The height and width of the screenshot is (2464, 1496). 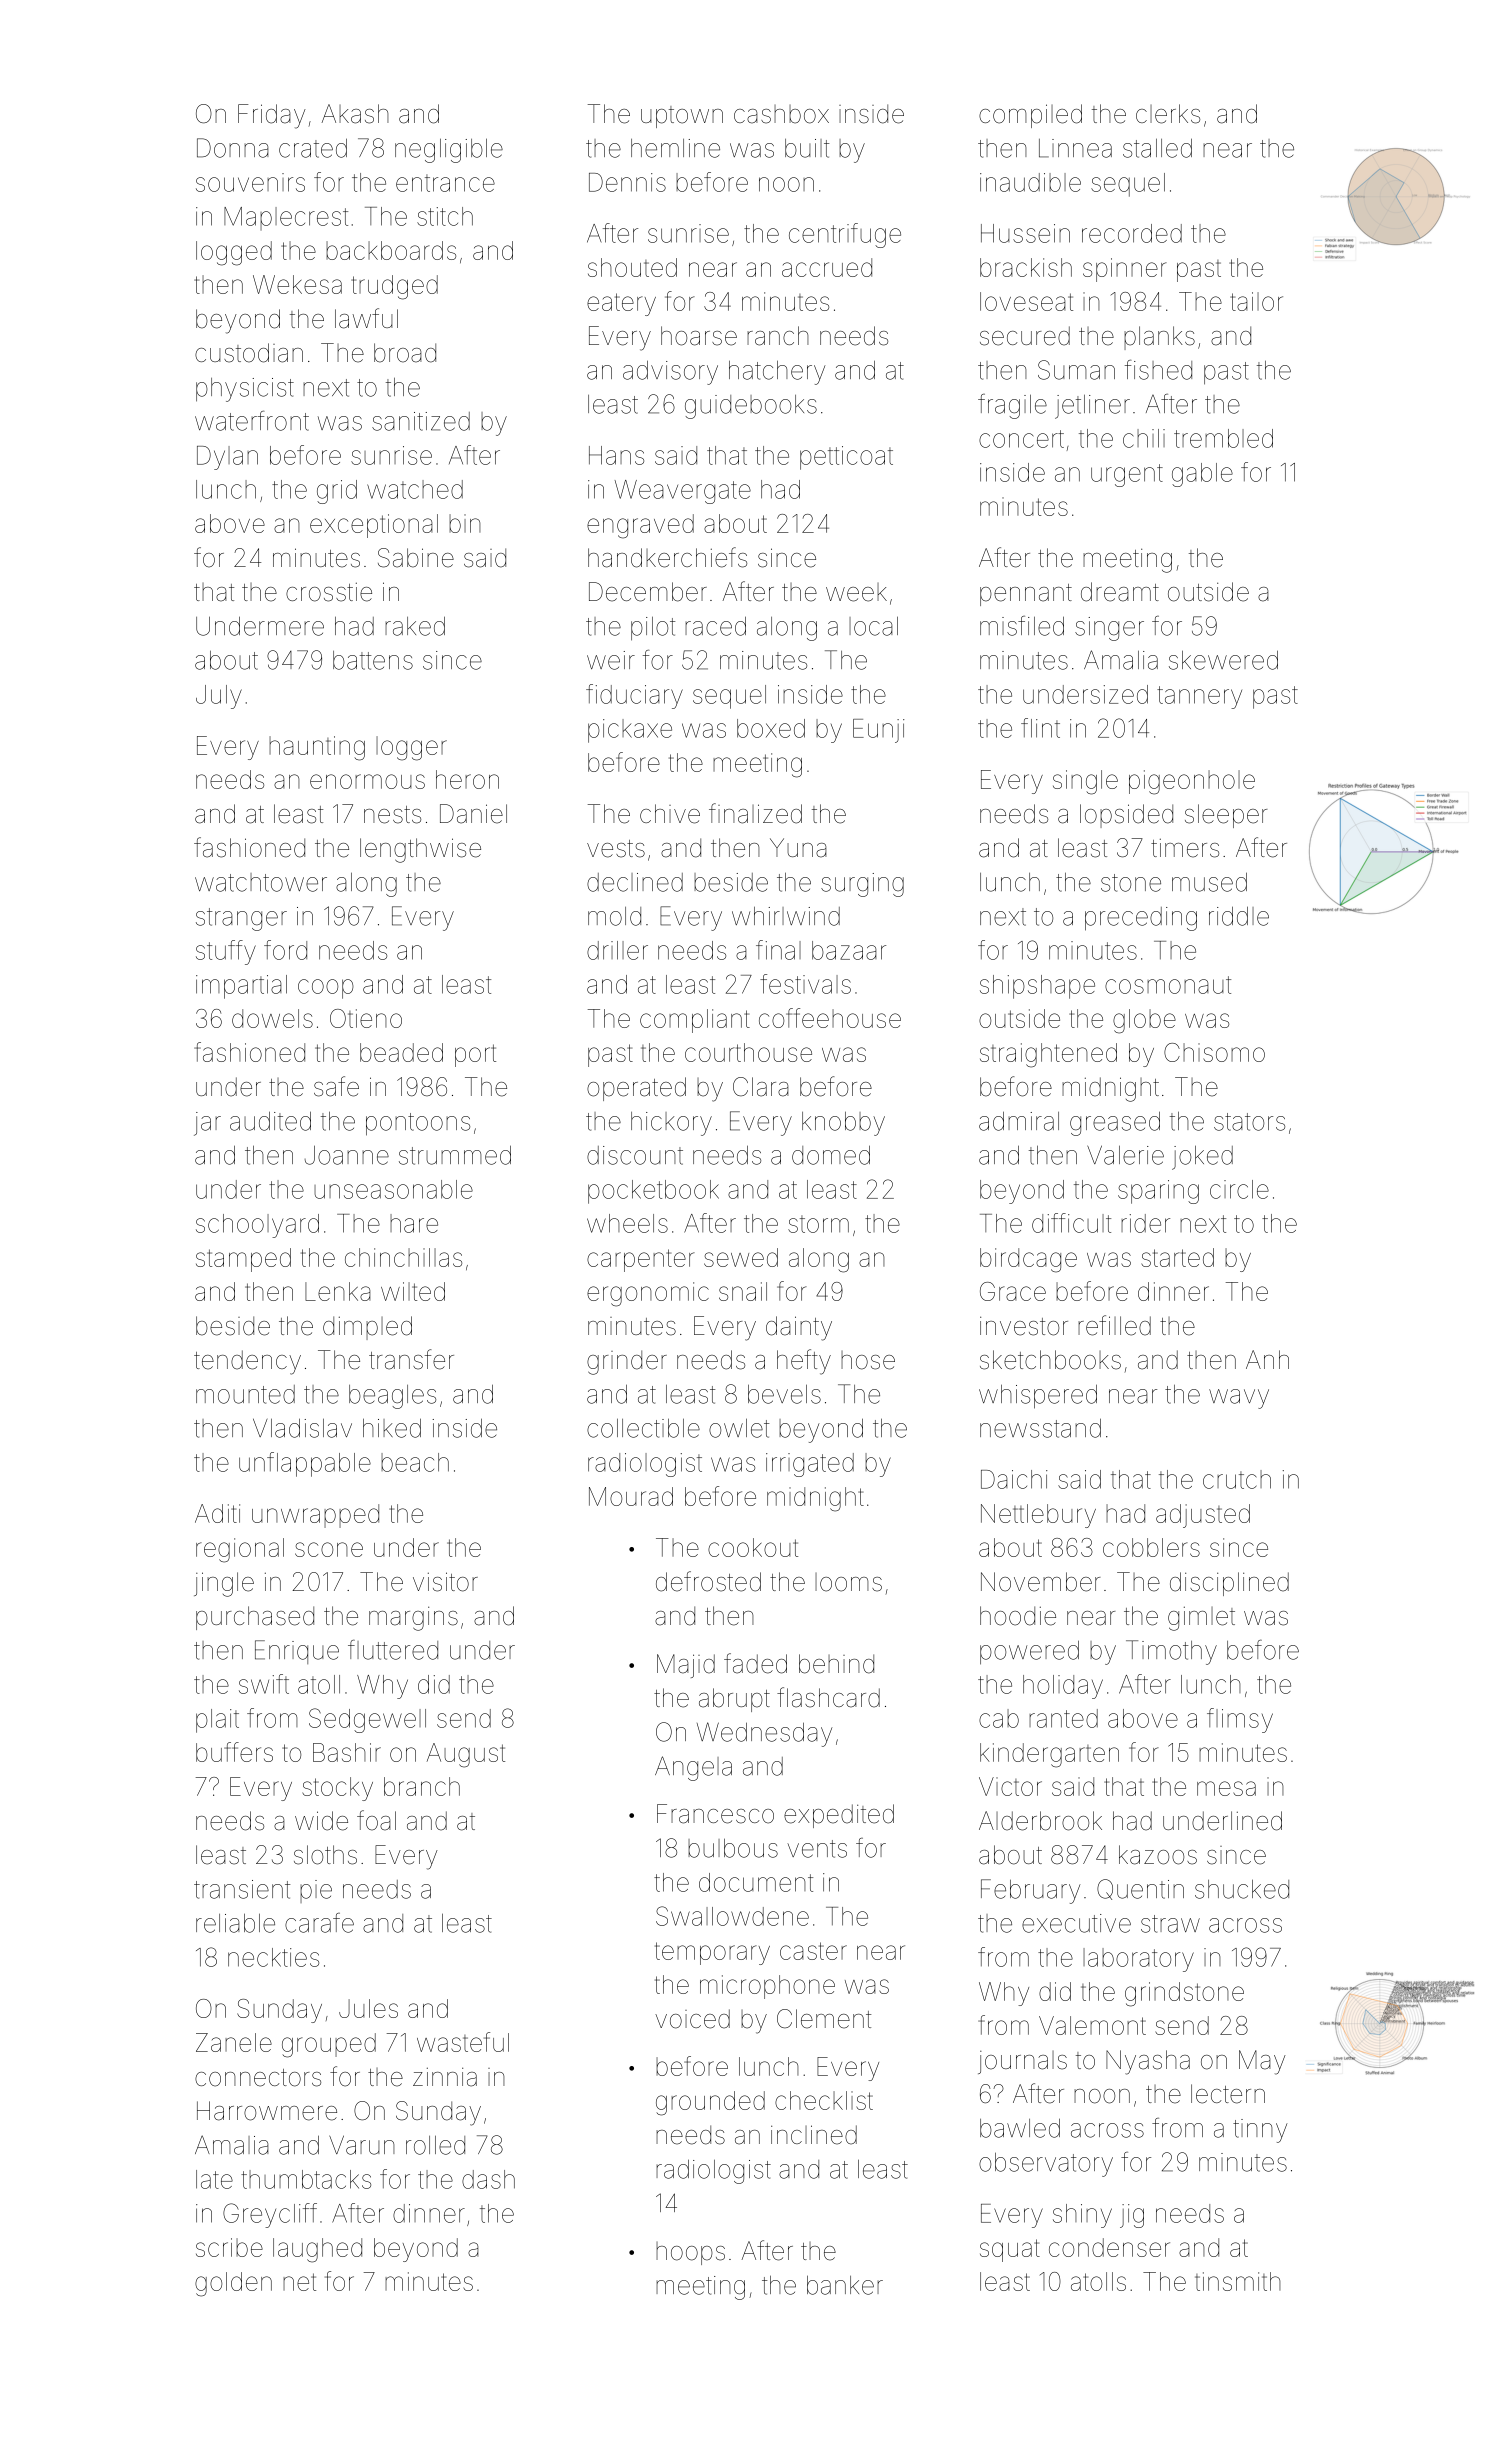 I want to click on clerks, so click(x=1168, y=114).
